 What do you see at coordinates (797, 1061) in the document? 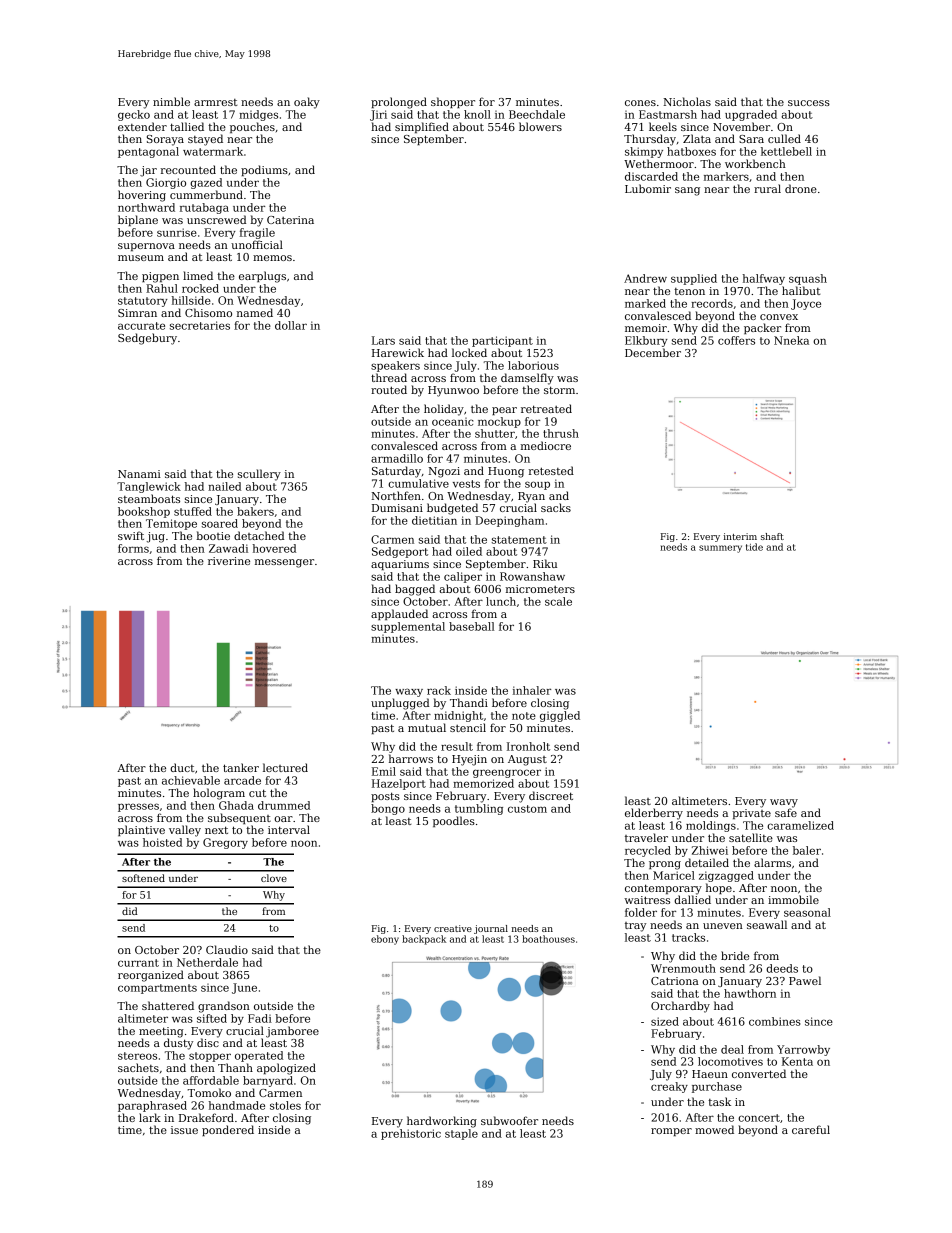
I see `Kenta` at bounding box center [797, 1061].
